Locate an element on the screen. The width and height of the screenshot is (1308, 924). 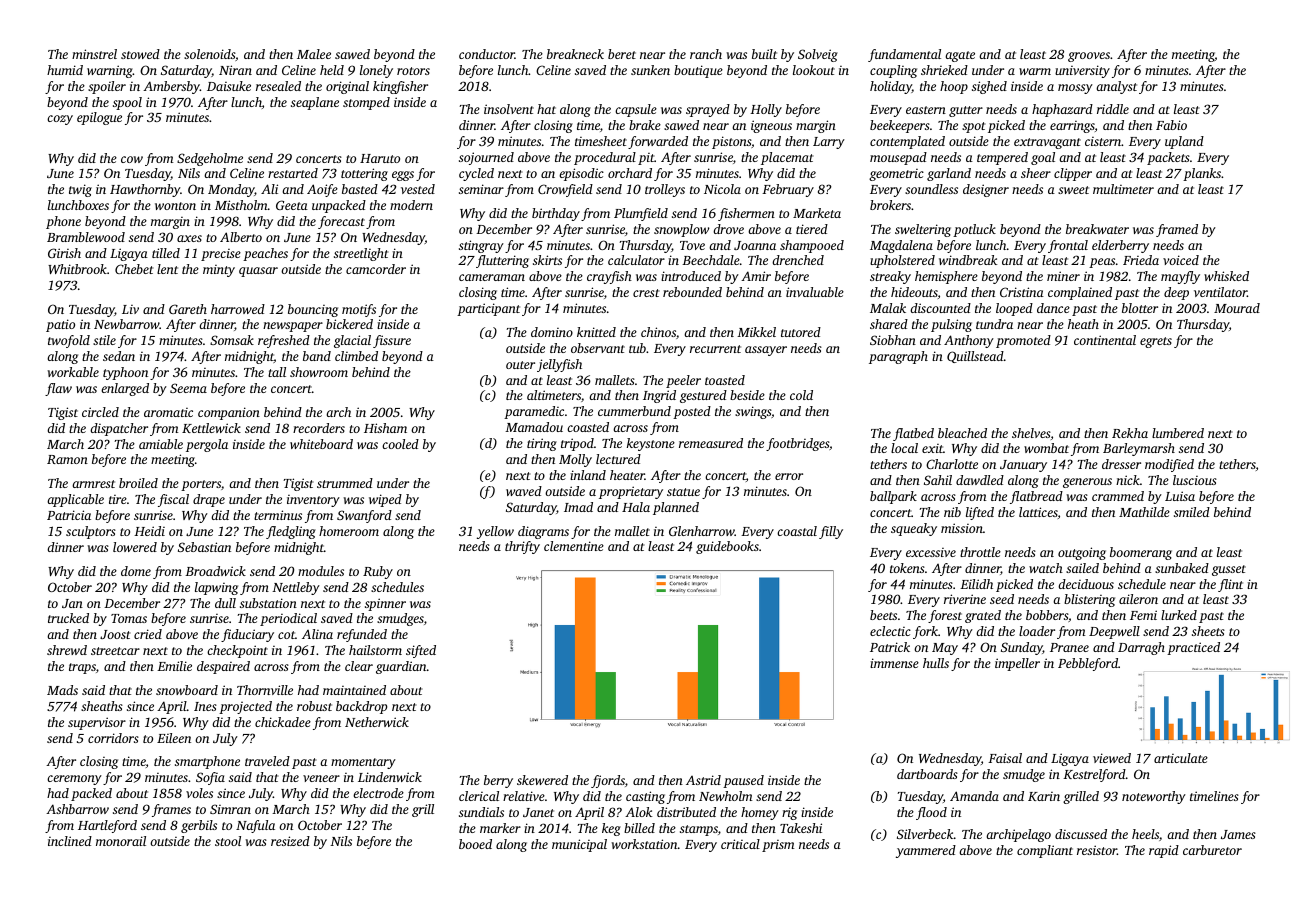
swings is located at coordinates (753, 412).
